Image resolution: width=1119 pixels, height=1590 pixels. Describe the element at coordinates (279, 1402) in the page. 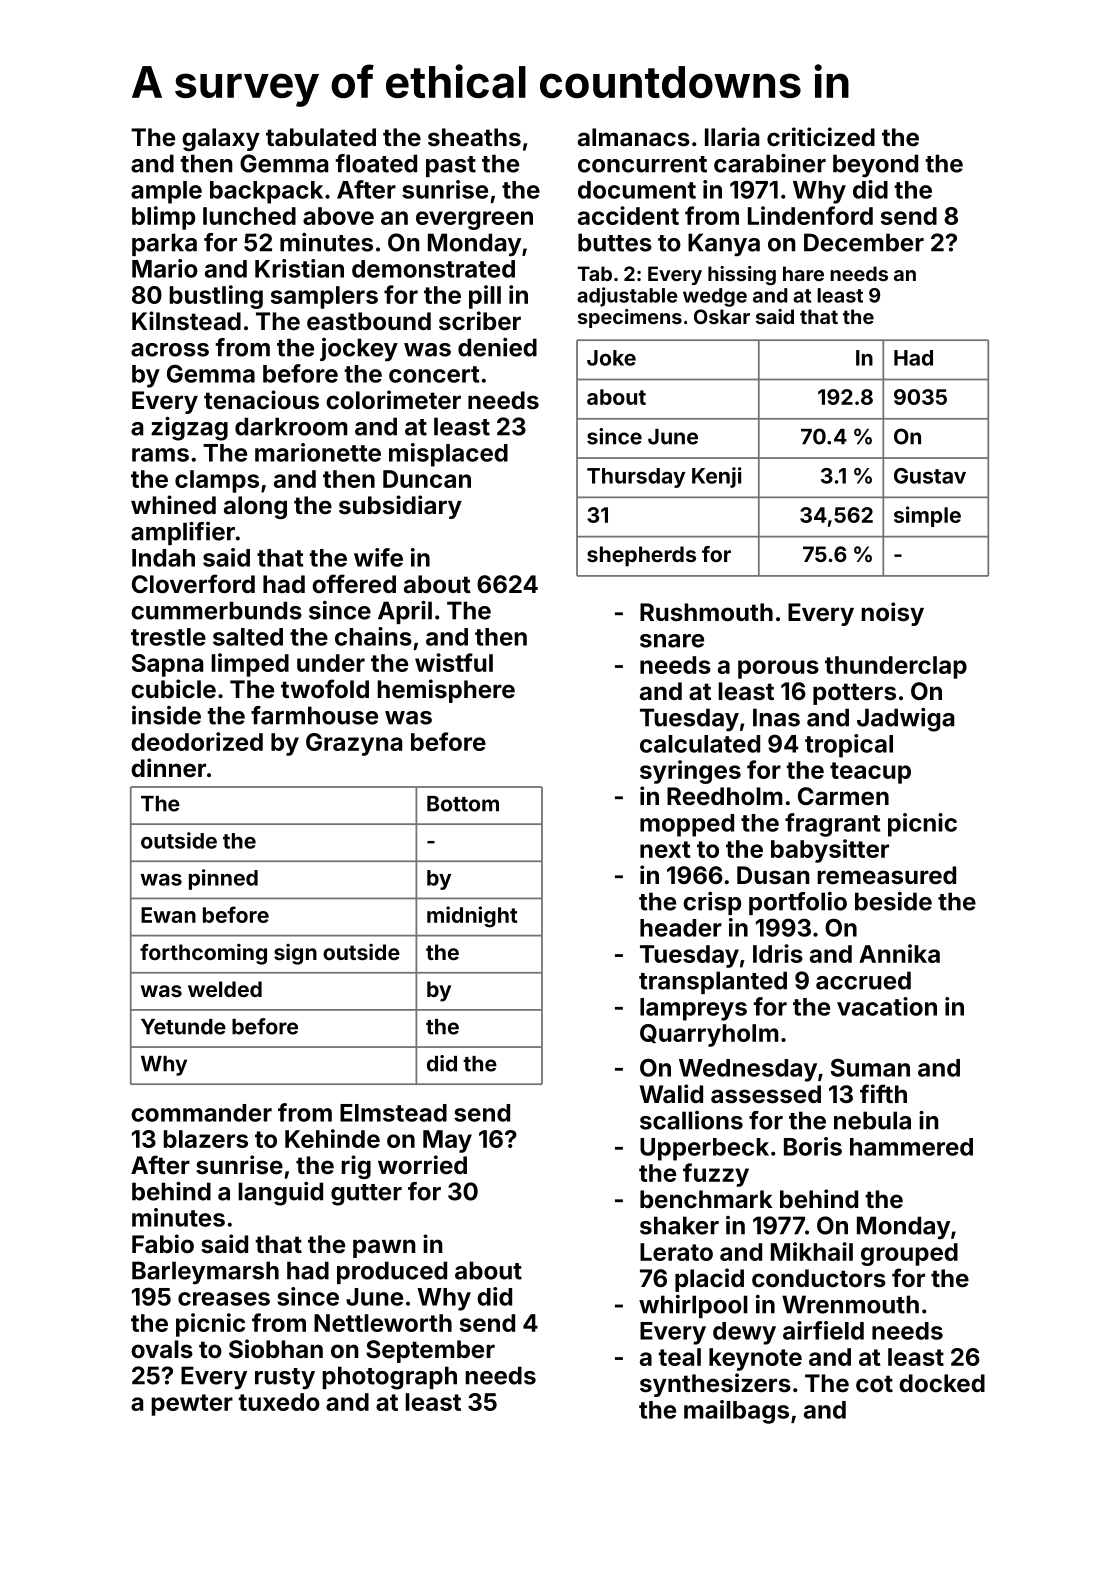

I see `tuxedo` at that location.
